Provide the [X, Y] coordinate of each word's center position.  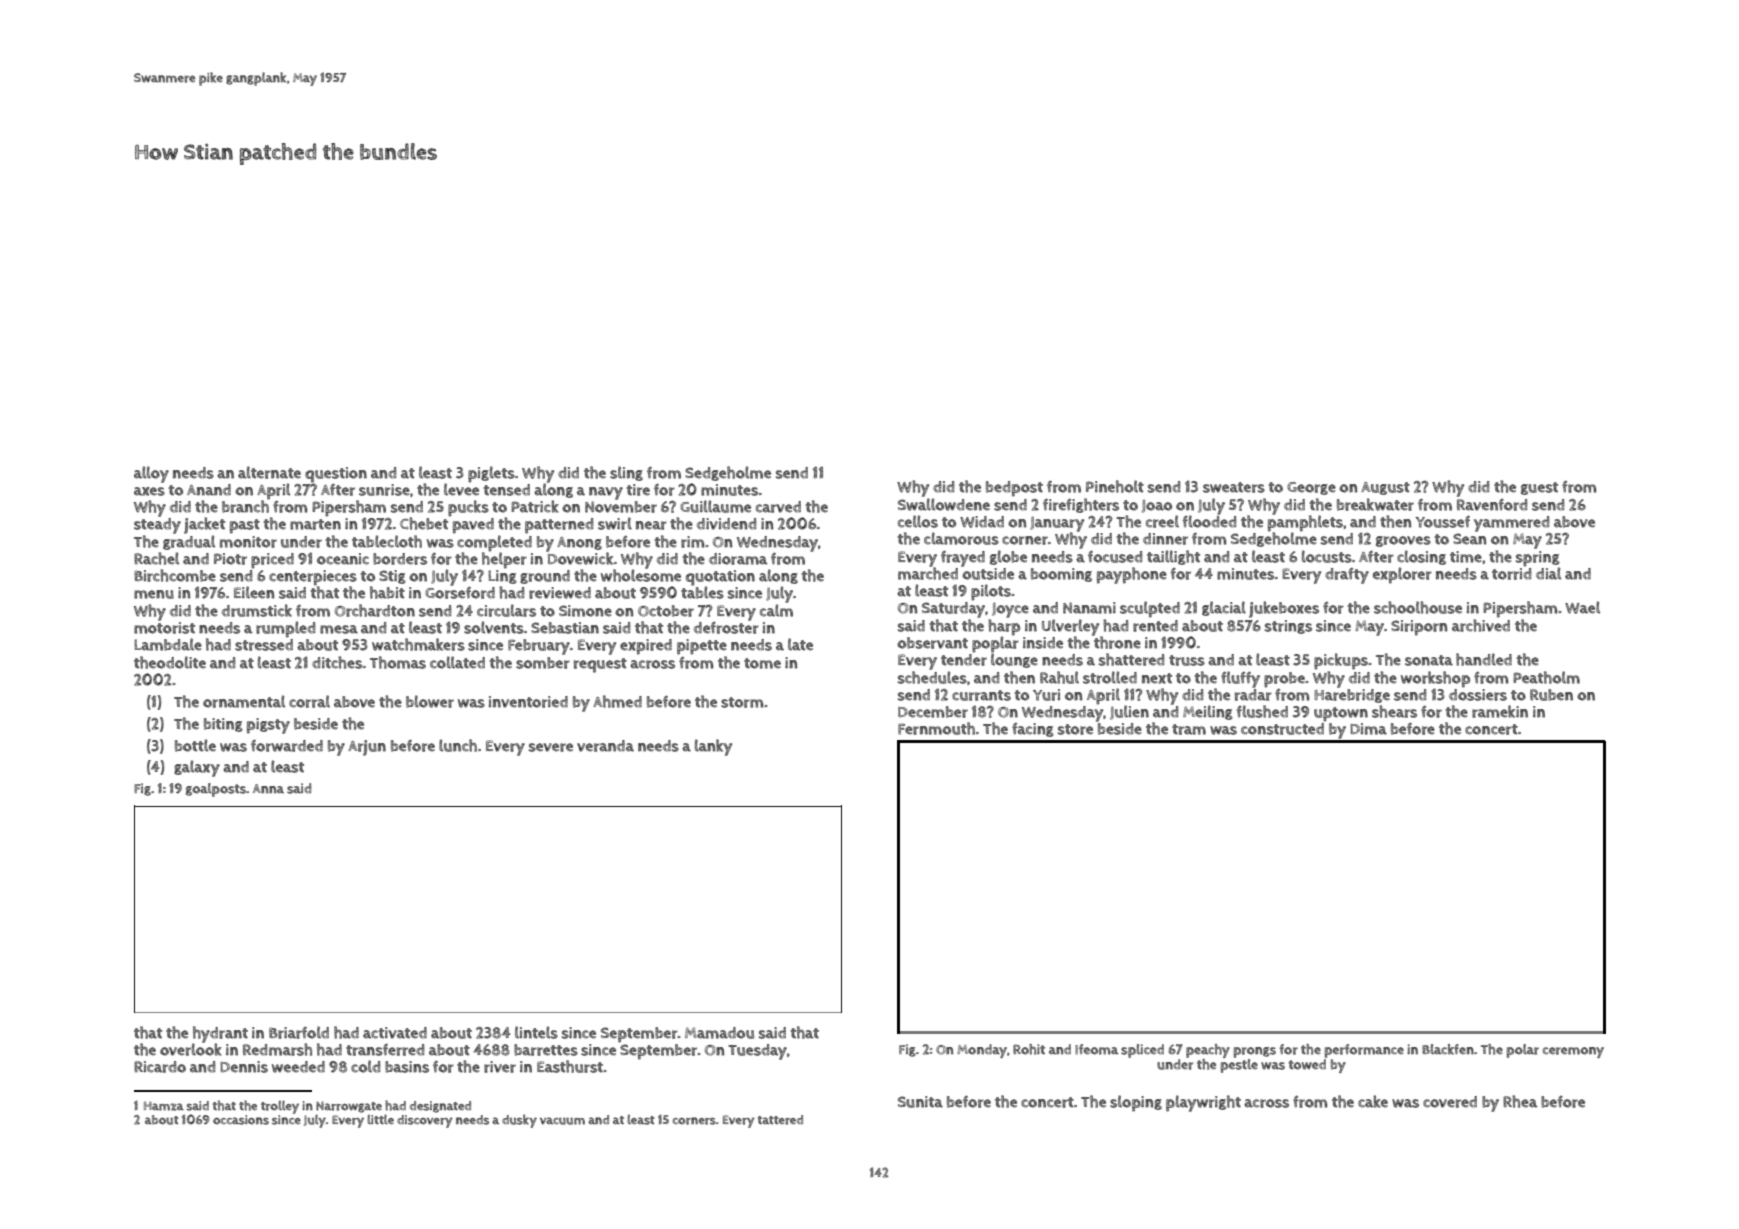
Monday [982, 1051]
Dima [1368, 729]
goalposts [216, 790]
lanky [713, 747]
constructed [1282, 729]
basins [407, 1067]
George [1311, 488]
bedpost [1014, 489]
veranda [605, 746]
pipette [702, 647]
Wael [1582, 607]
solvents [494, 627]
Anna [268, 789]
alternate [269, 472]
